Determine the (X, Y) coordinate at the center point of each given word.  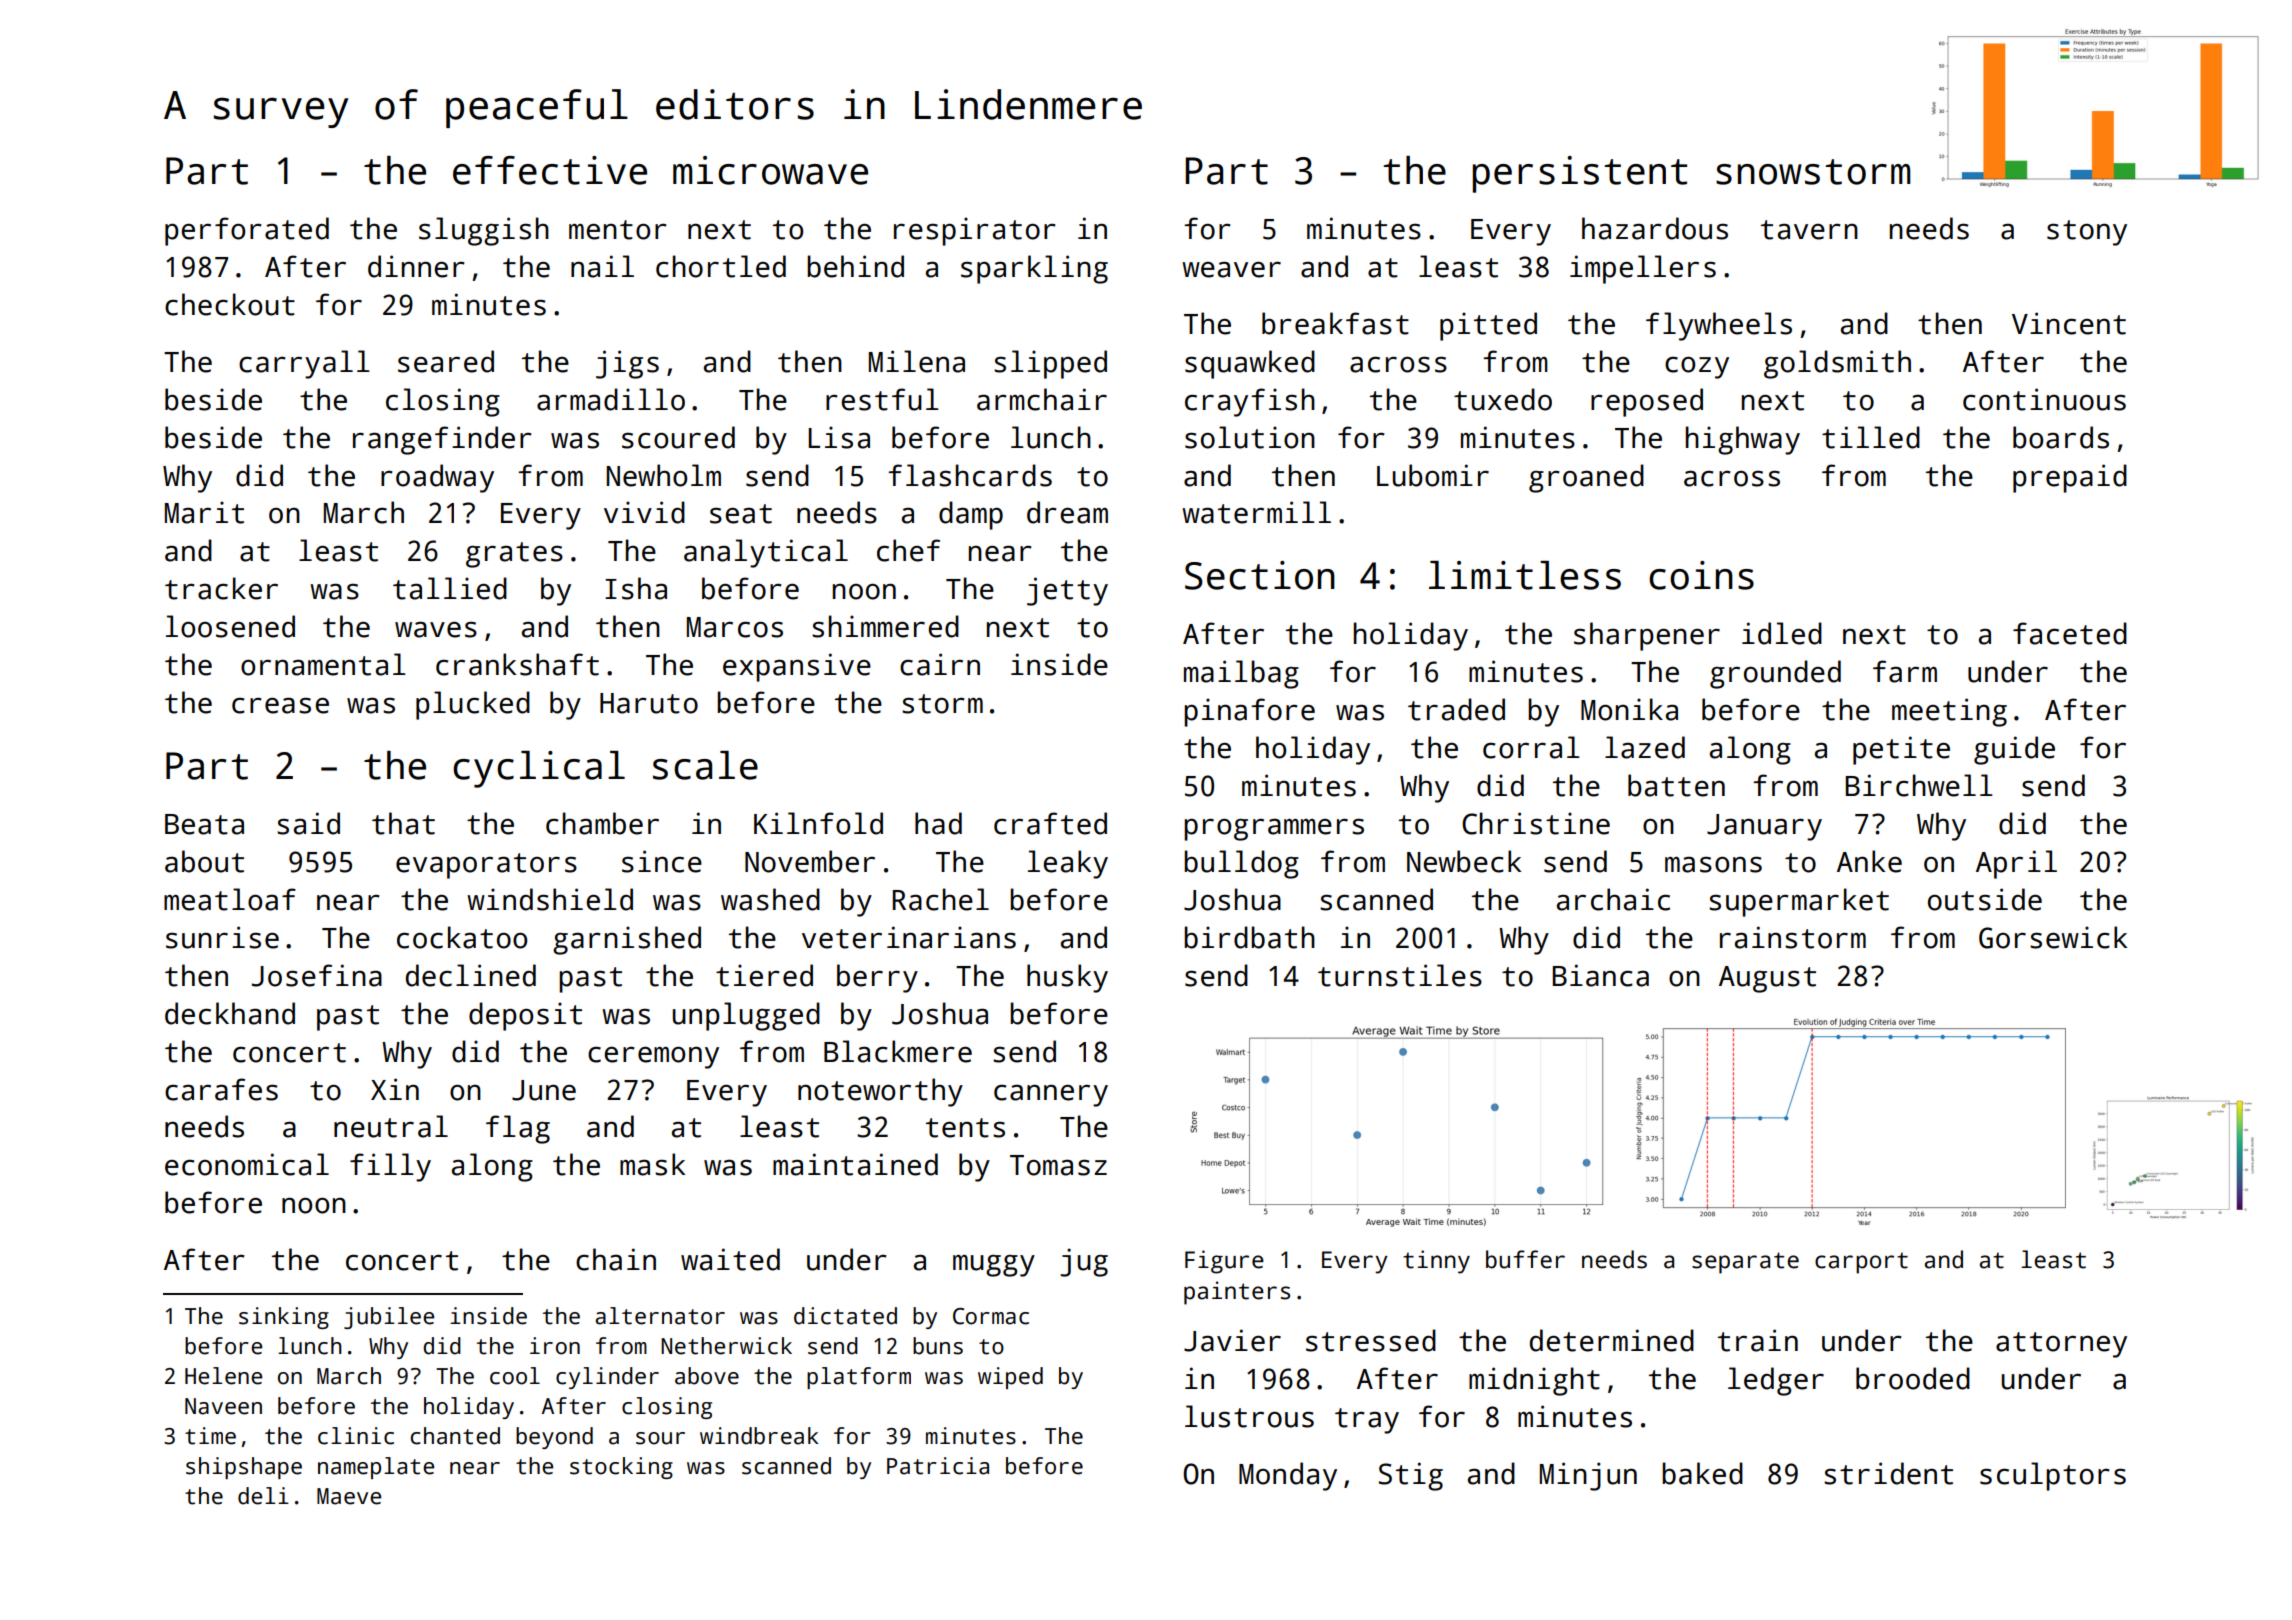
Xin (395, 1089)
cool (515, 1376)
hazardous (1655, 228)
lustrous (1249, 1416)
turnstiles (1400, 975)
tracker (221, 588)
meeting (1949, 712)
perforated (247, 231)
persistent (1580, 174)
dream (1067, 512)
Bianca (1601, 975)
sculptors (2053, 1476)
